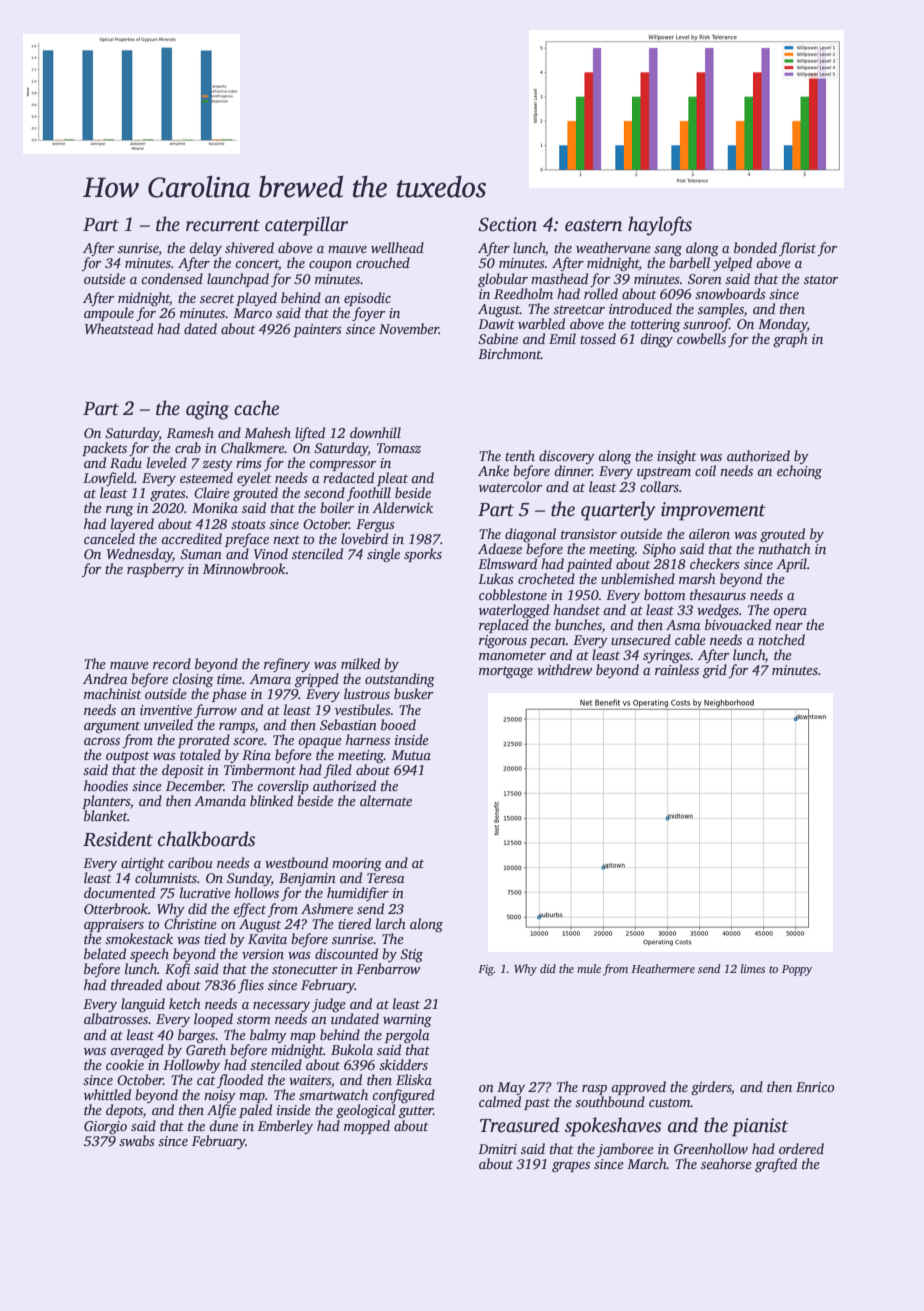 Image resolution: width=924 pixels, height=1311 pixels. What do you see at coordinates (781, 639) in the page?
I see `notched` at bounding box center [781, 639].
